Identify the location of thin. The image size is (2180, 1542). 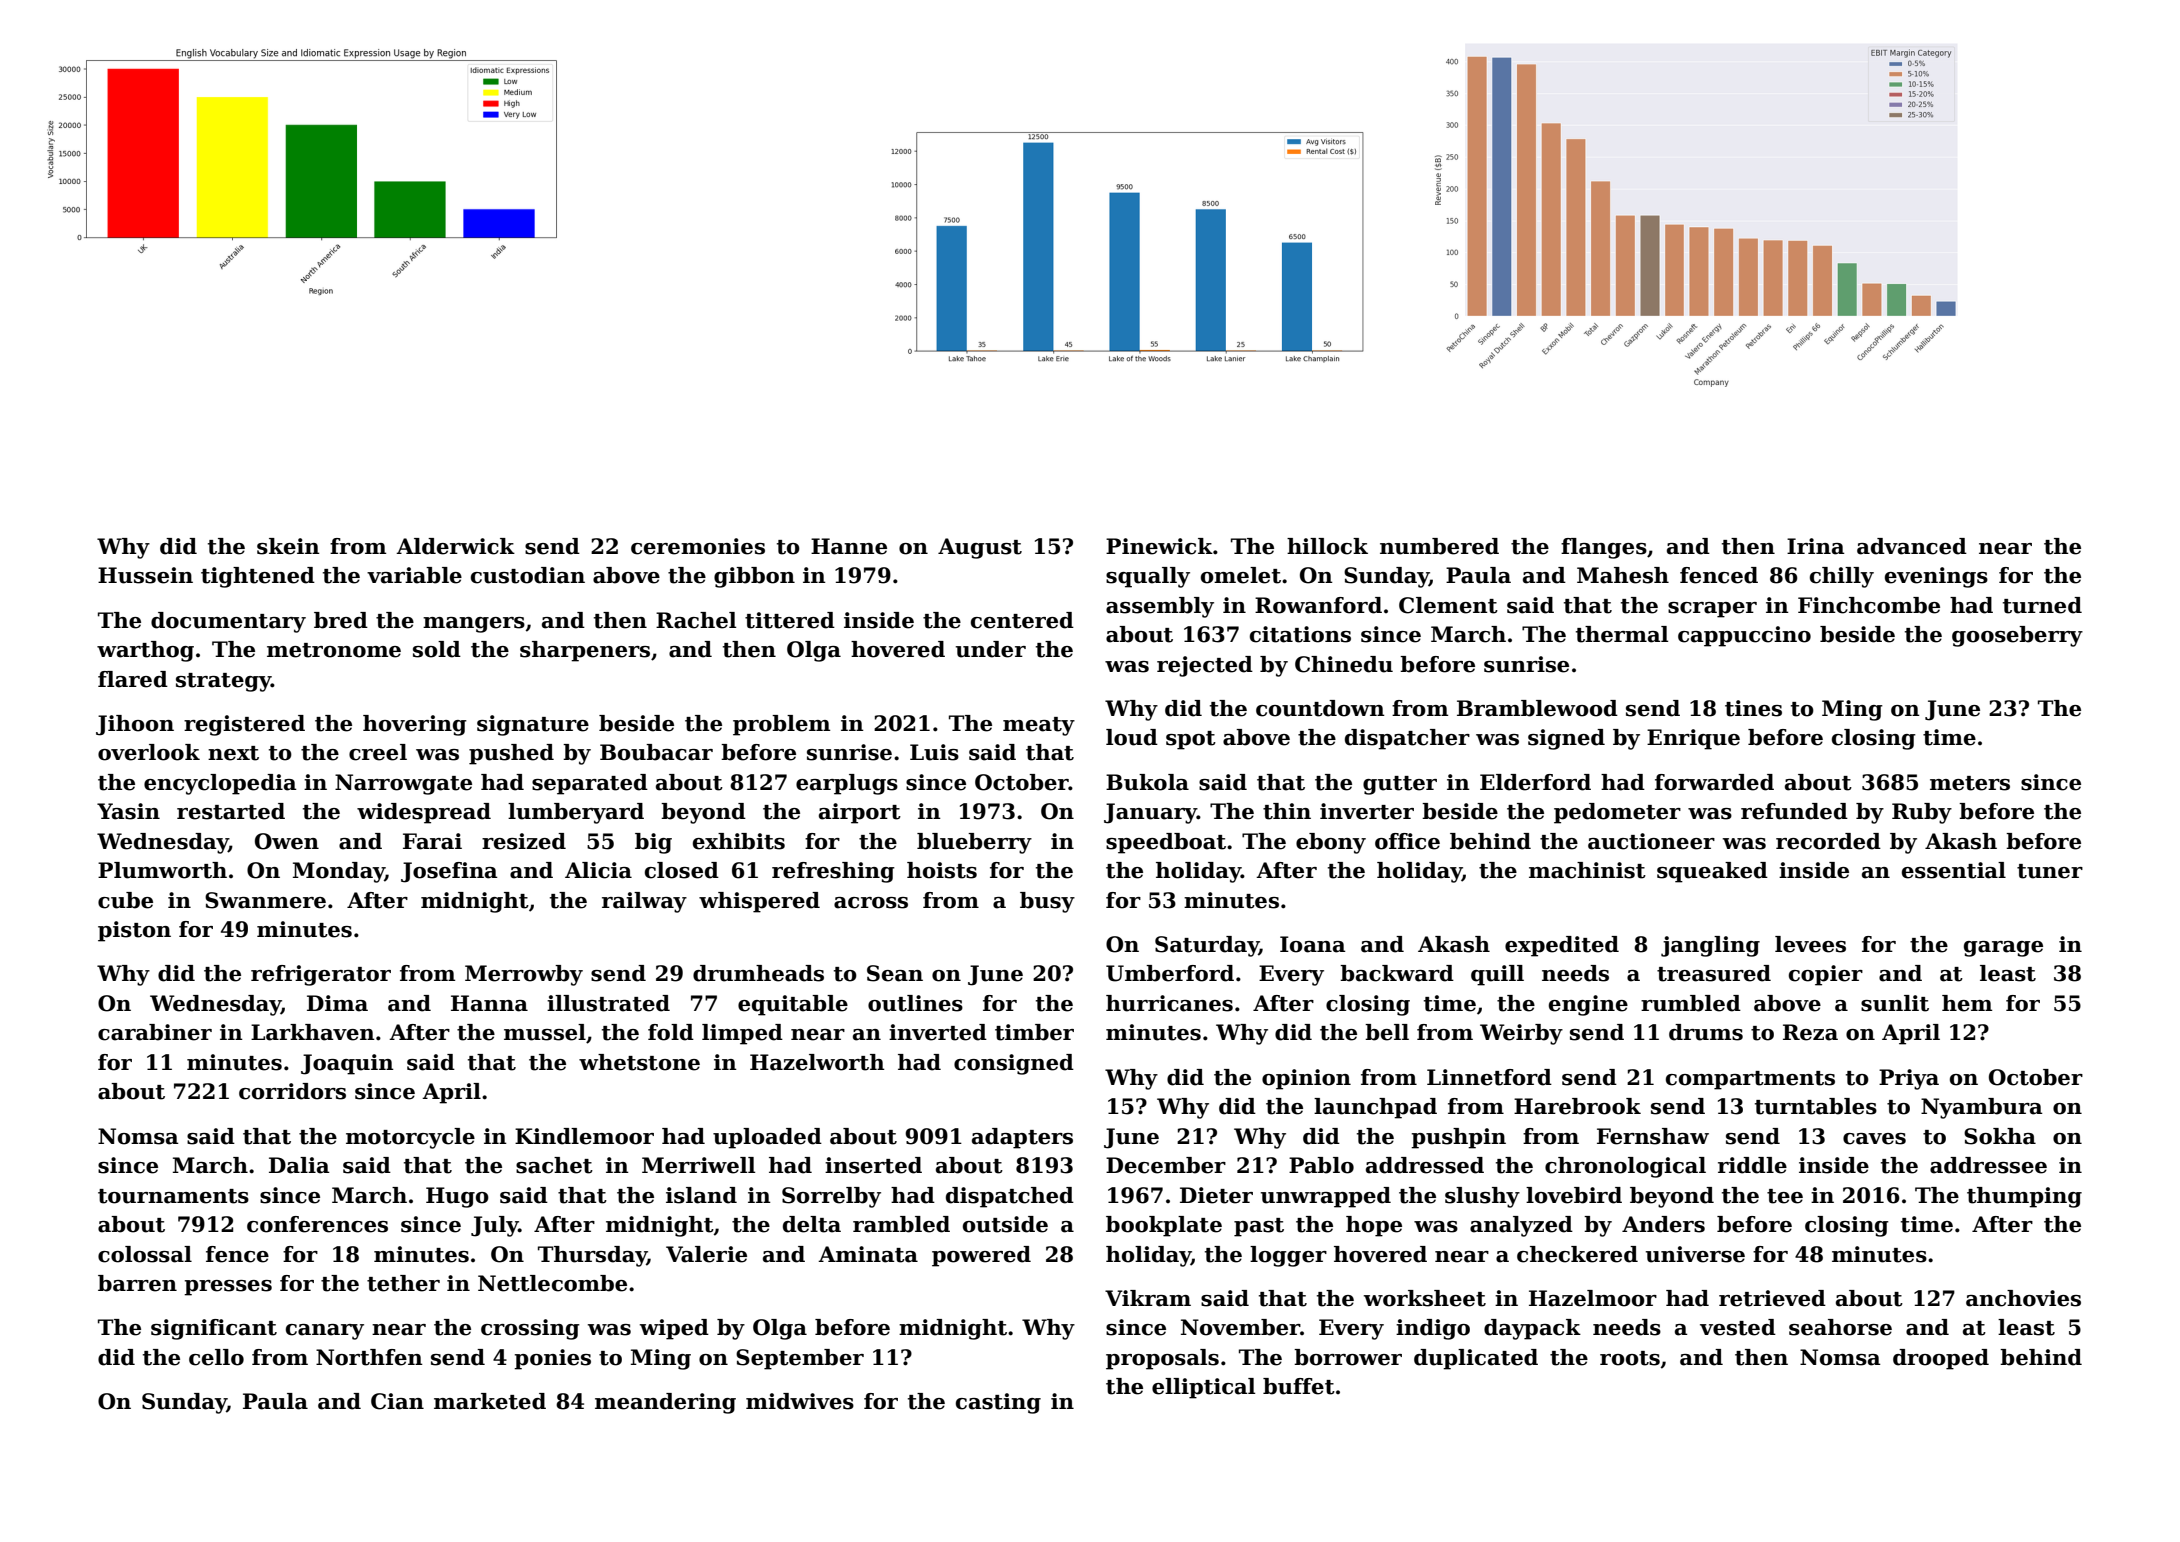
(1287, 811).
